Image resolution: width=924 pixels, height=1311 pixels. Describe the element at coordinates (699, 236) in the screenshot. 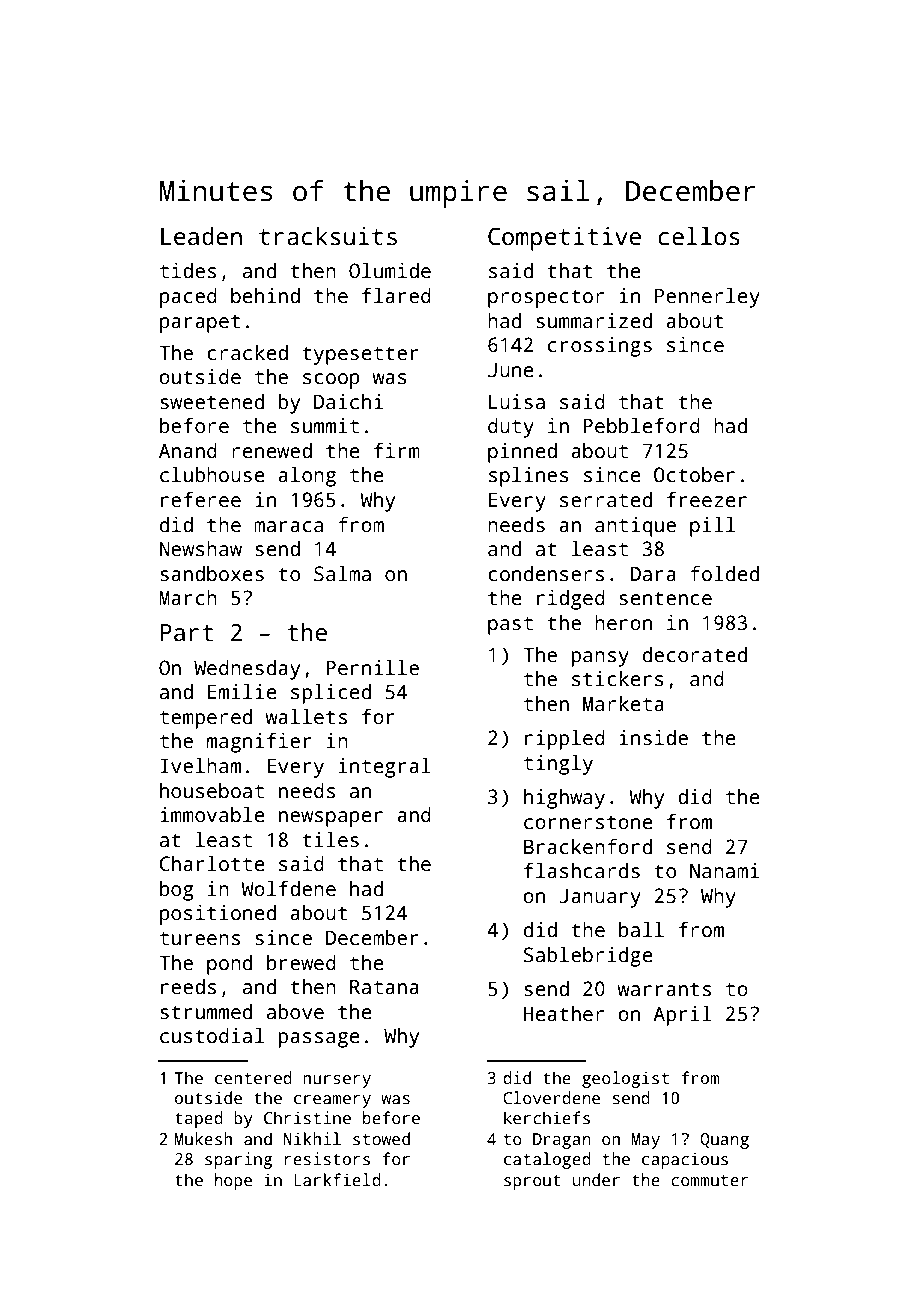

I see `cellos` at that location.
